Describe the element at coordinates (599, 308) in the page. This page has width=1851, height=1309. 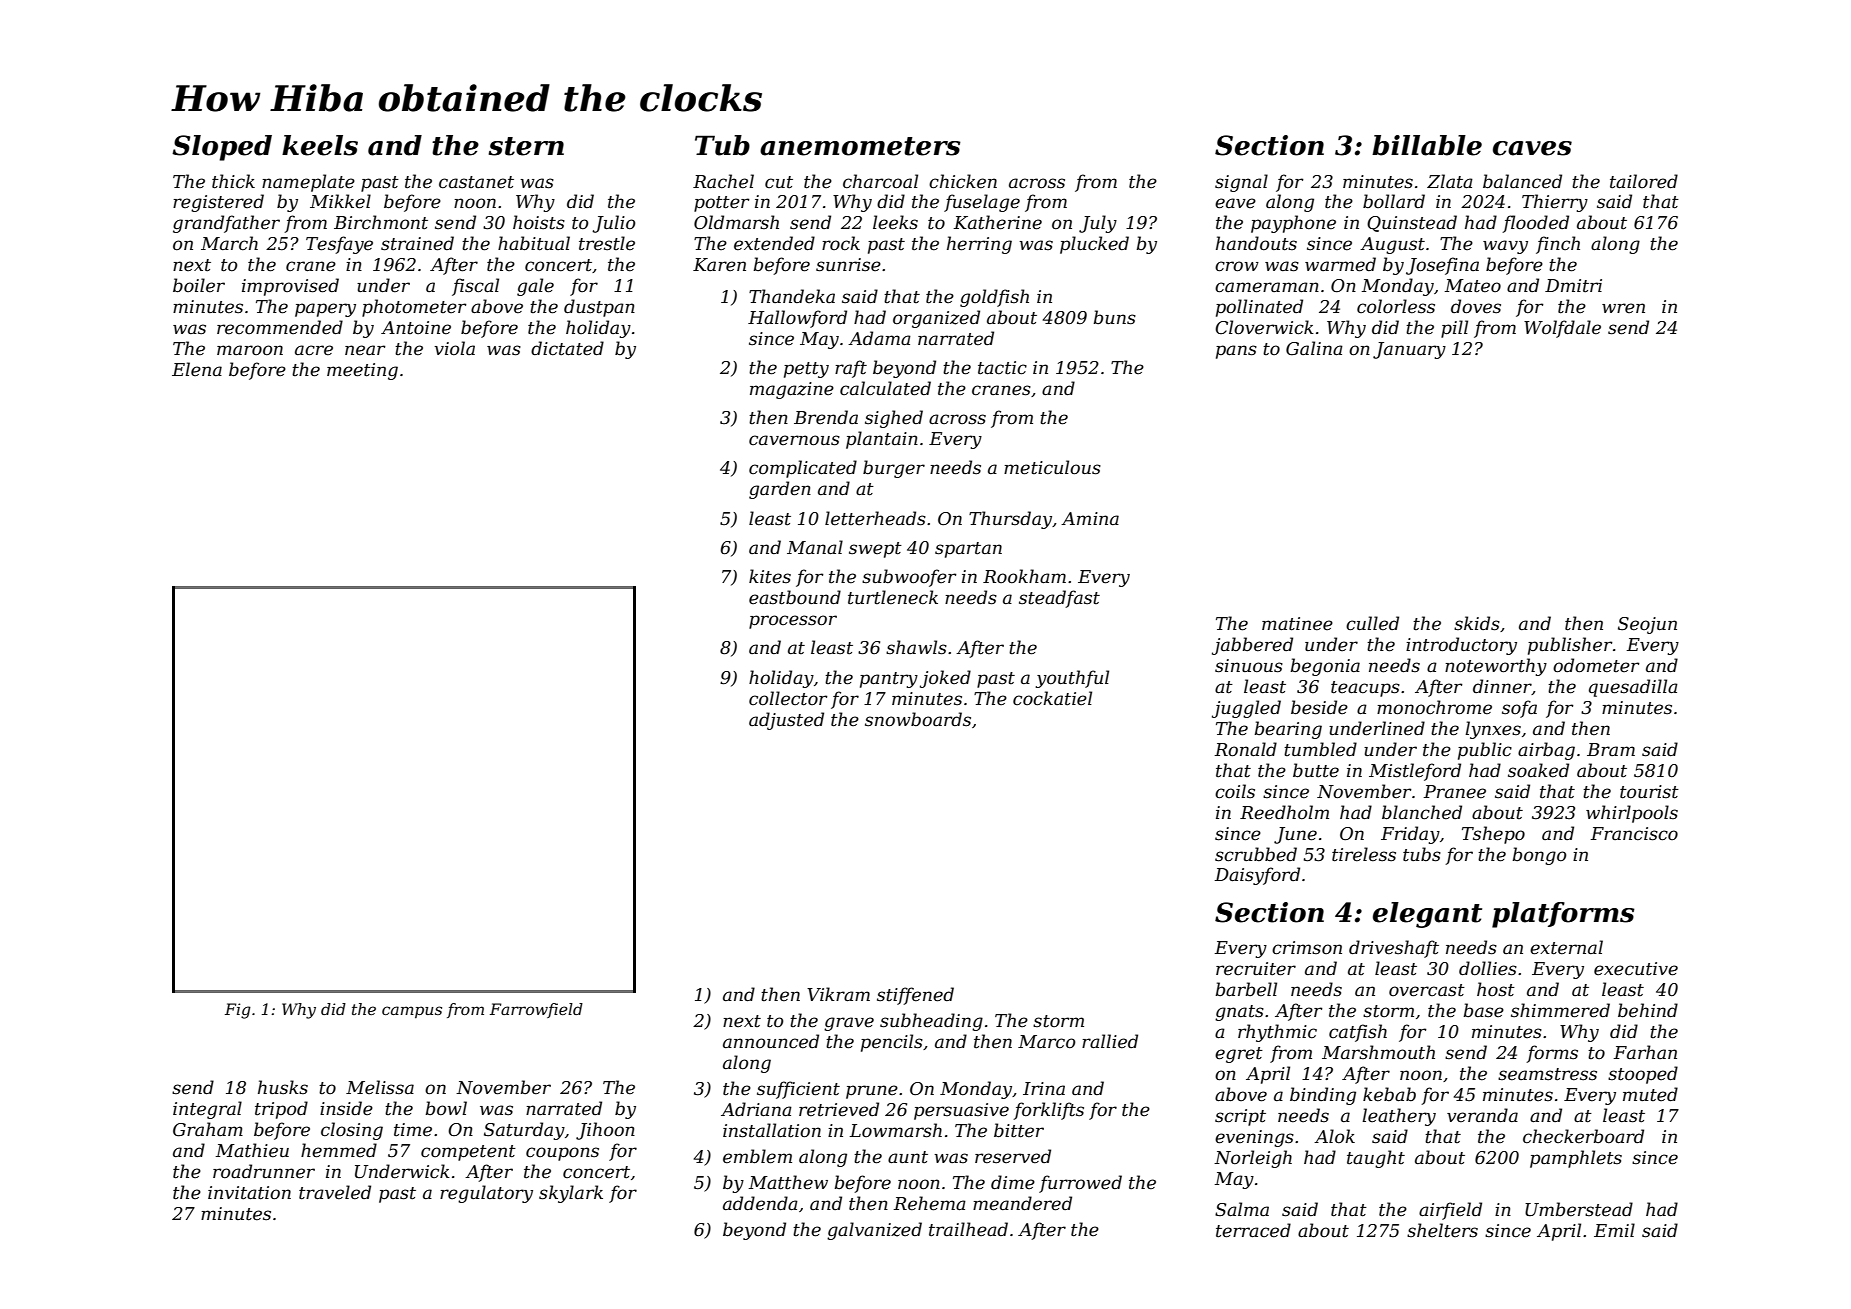
I see `dustpan` at that location.
